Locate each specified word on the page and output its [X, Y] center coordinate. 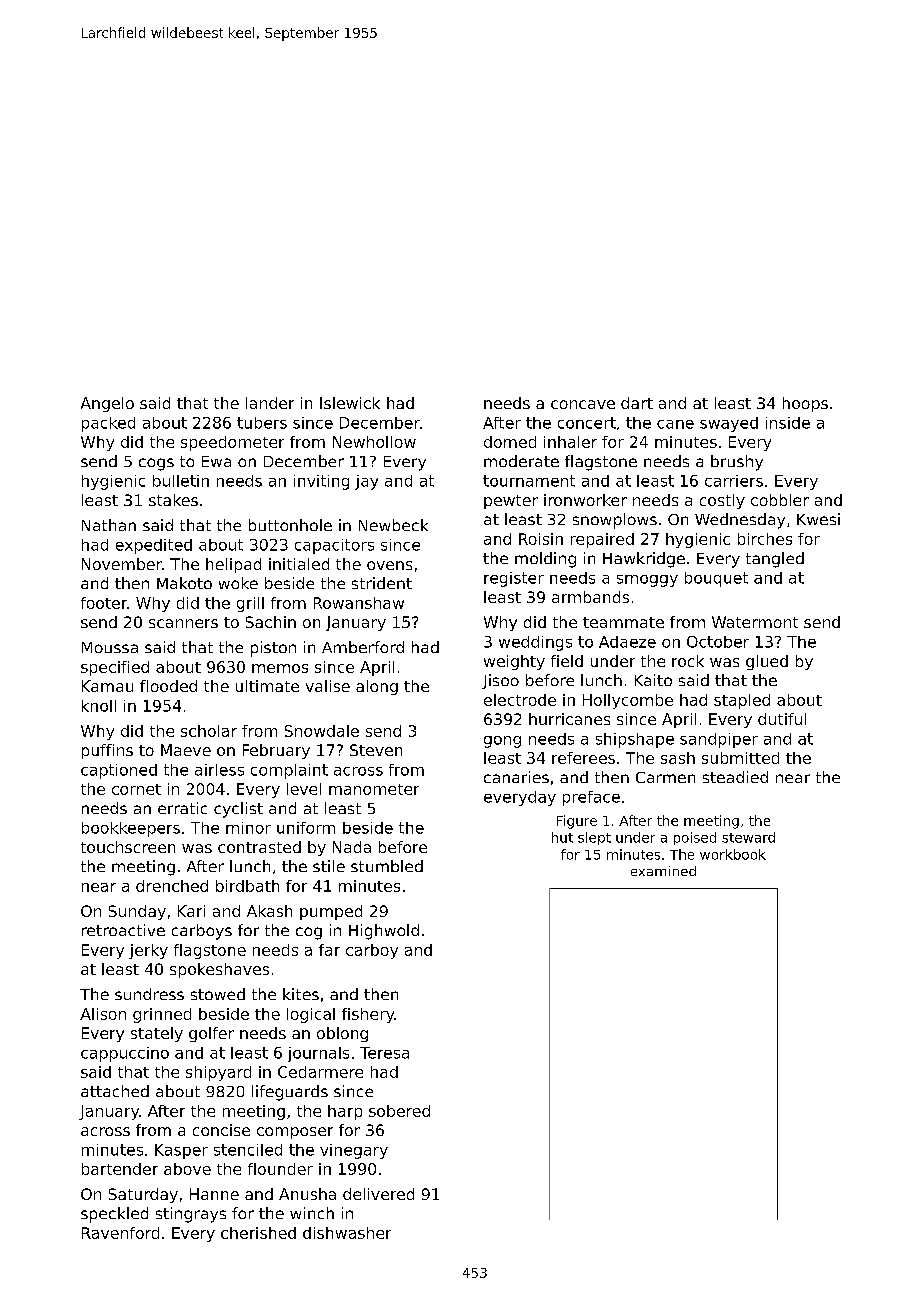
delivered [378, 1194]
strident [382, 583]
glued [767, 662]
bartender [120, 1169]
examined [663, 871]
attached [115, 1091]
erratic [182, 808]
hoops [805, 404]
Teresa [384, 1053]
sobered [399, 1111]
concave [583, 404]
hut [562, 837]
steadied [735, 777]
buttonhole [290, 525]
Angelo [107, 404]
